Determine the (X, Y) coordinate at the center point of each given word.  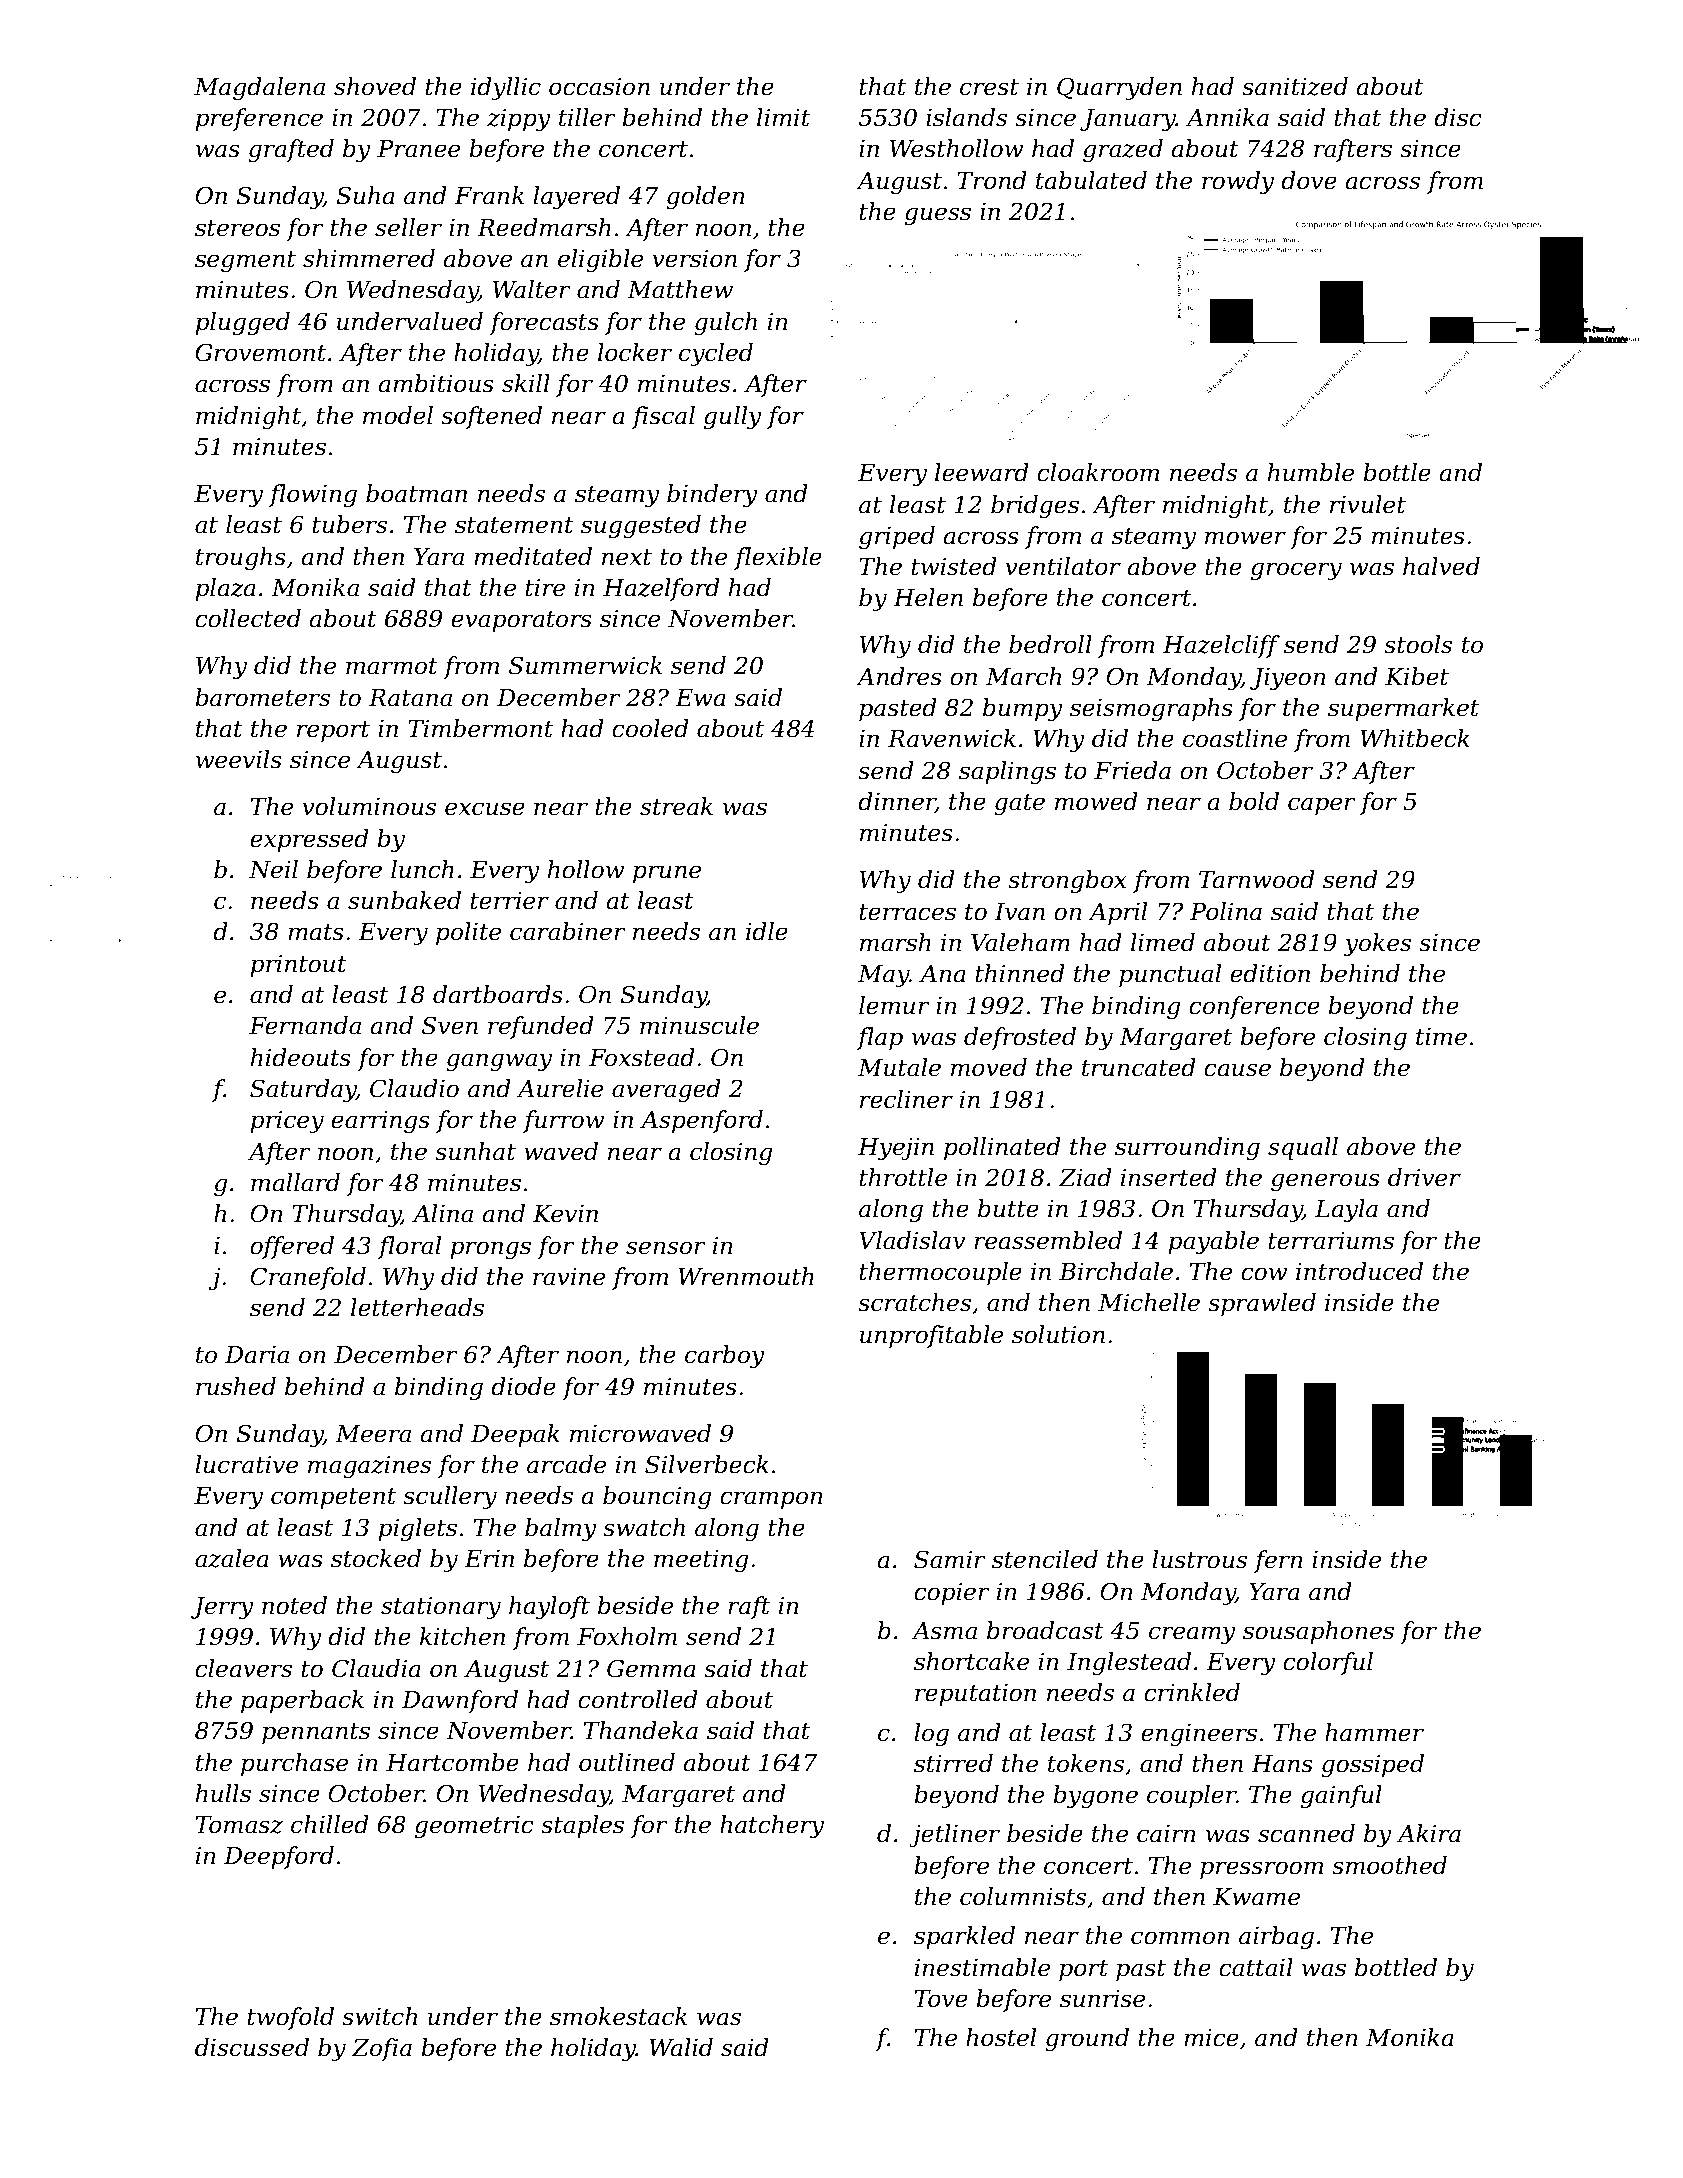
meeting (701, 1561)
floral (409, 1247)
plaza (225, 589)
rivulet (1368, 504)
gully (733, 417)
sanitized (1295, 86)
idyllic (506, 88)
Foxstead (642, 1057)
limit (783, 117)
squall (1303, 1148)
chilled (330, 1824)
